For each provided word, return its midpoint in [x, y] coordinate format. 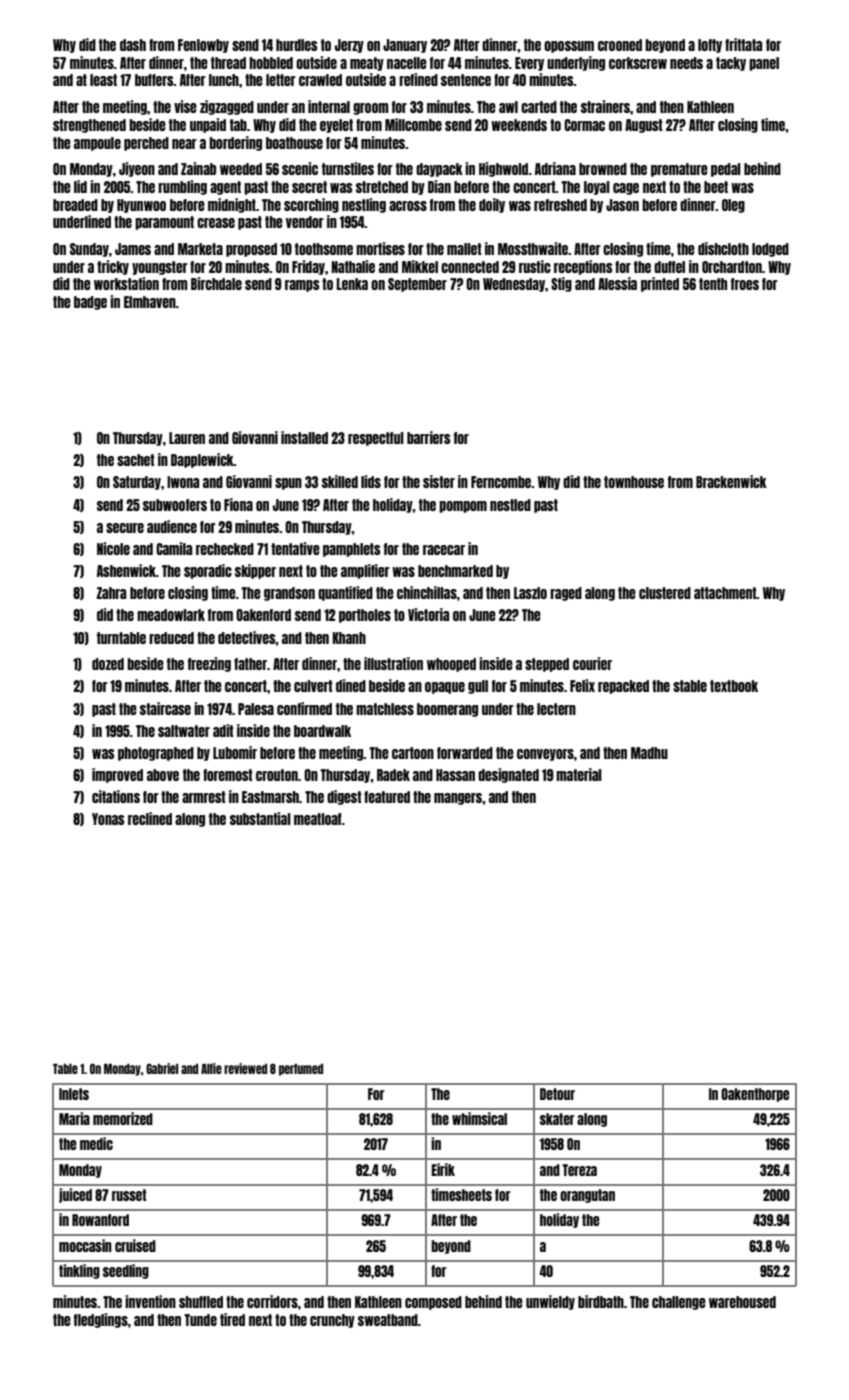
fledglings [101, 1320]
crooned [620, 45]
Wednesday [514, 285]
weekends [519, 125]
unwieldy [550, 1302]
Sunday [89, 250]
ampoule [97, 144]
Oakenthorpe [755, 1095]
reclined [150, 818]
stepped [547, 665]
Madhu [649, 753]
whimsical [479, 1118]
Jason [622, 205]
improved [117, 775]
